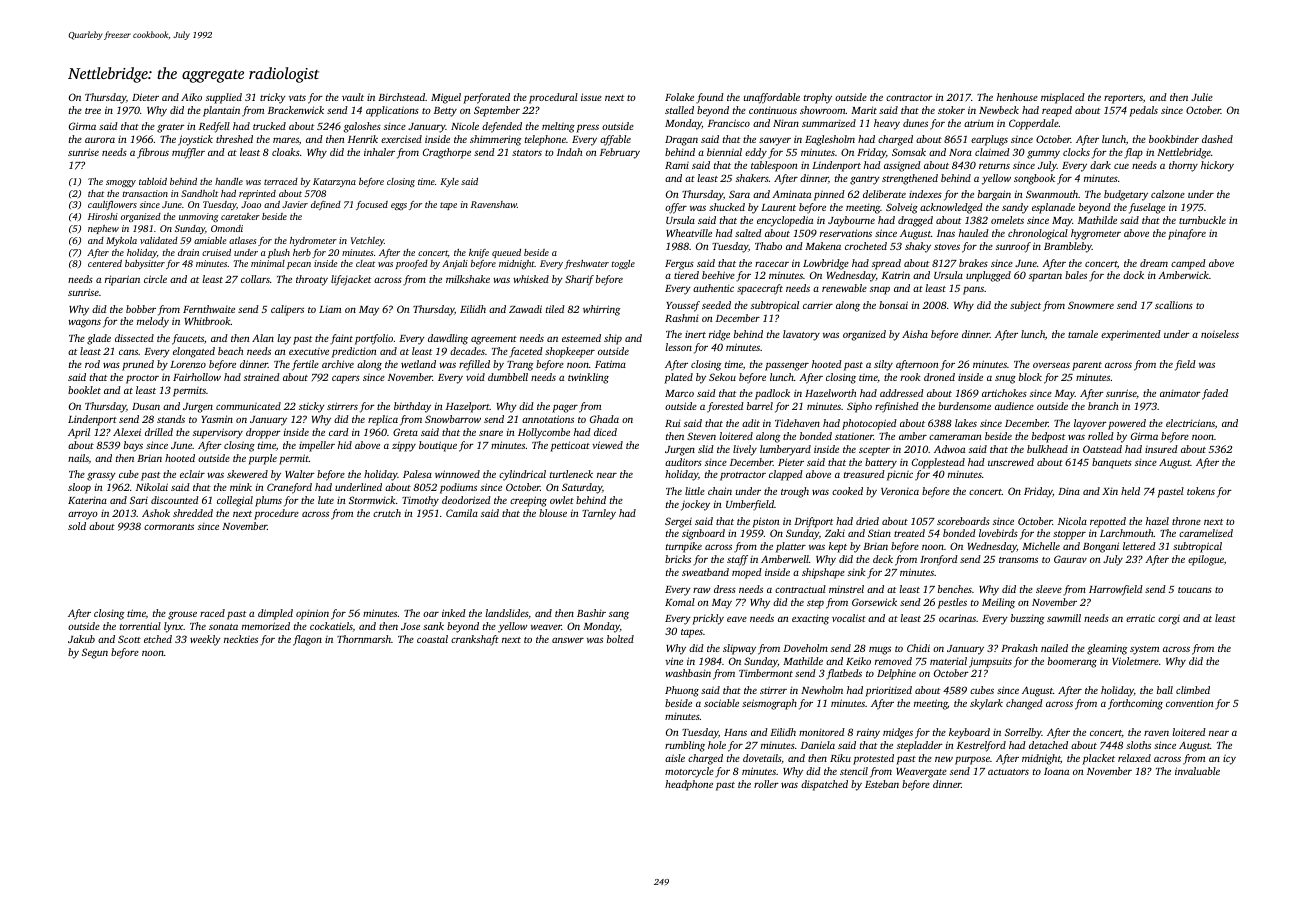  What do you see at coordinates (112, 205) in the screenshot?
I see `cauliflowers` at bounding box center [112, 205].
